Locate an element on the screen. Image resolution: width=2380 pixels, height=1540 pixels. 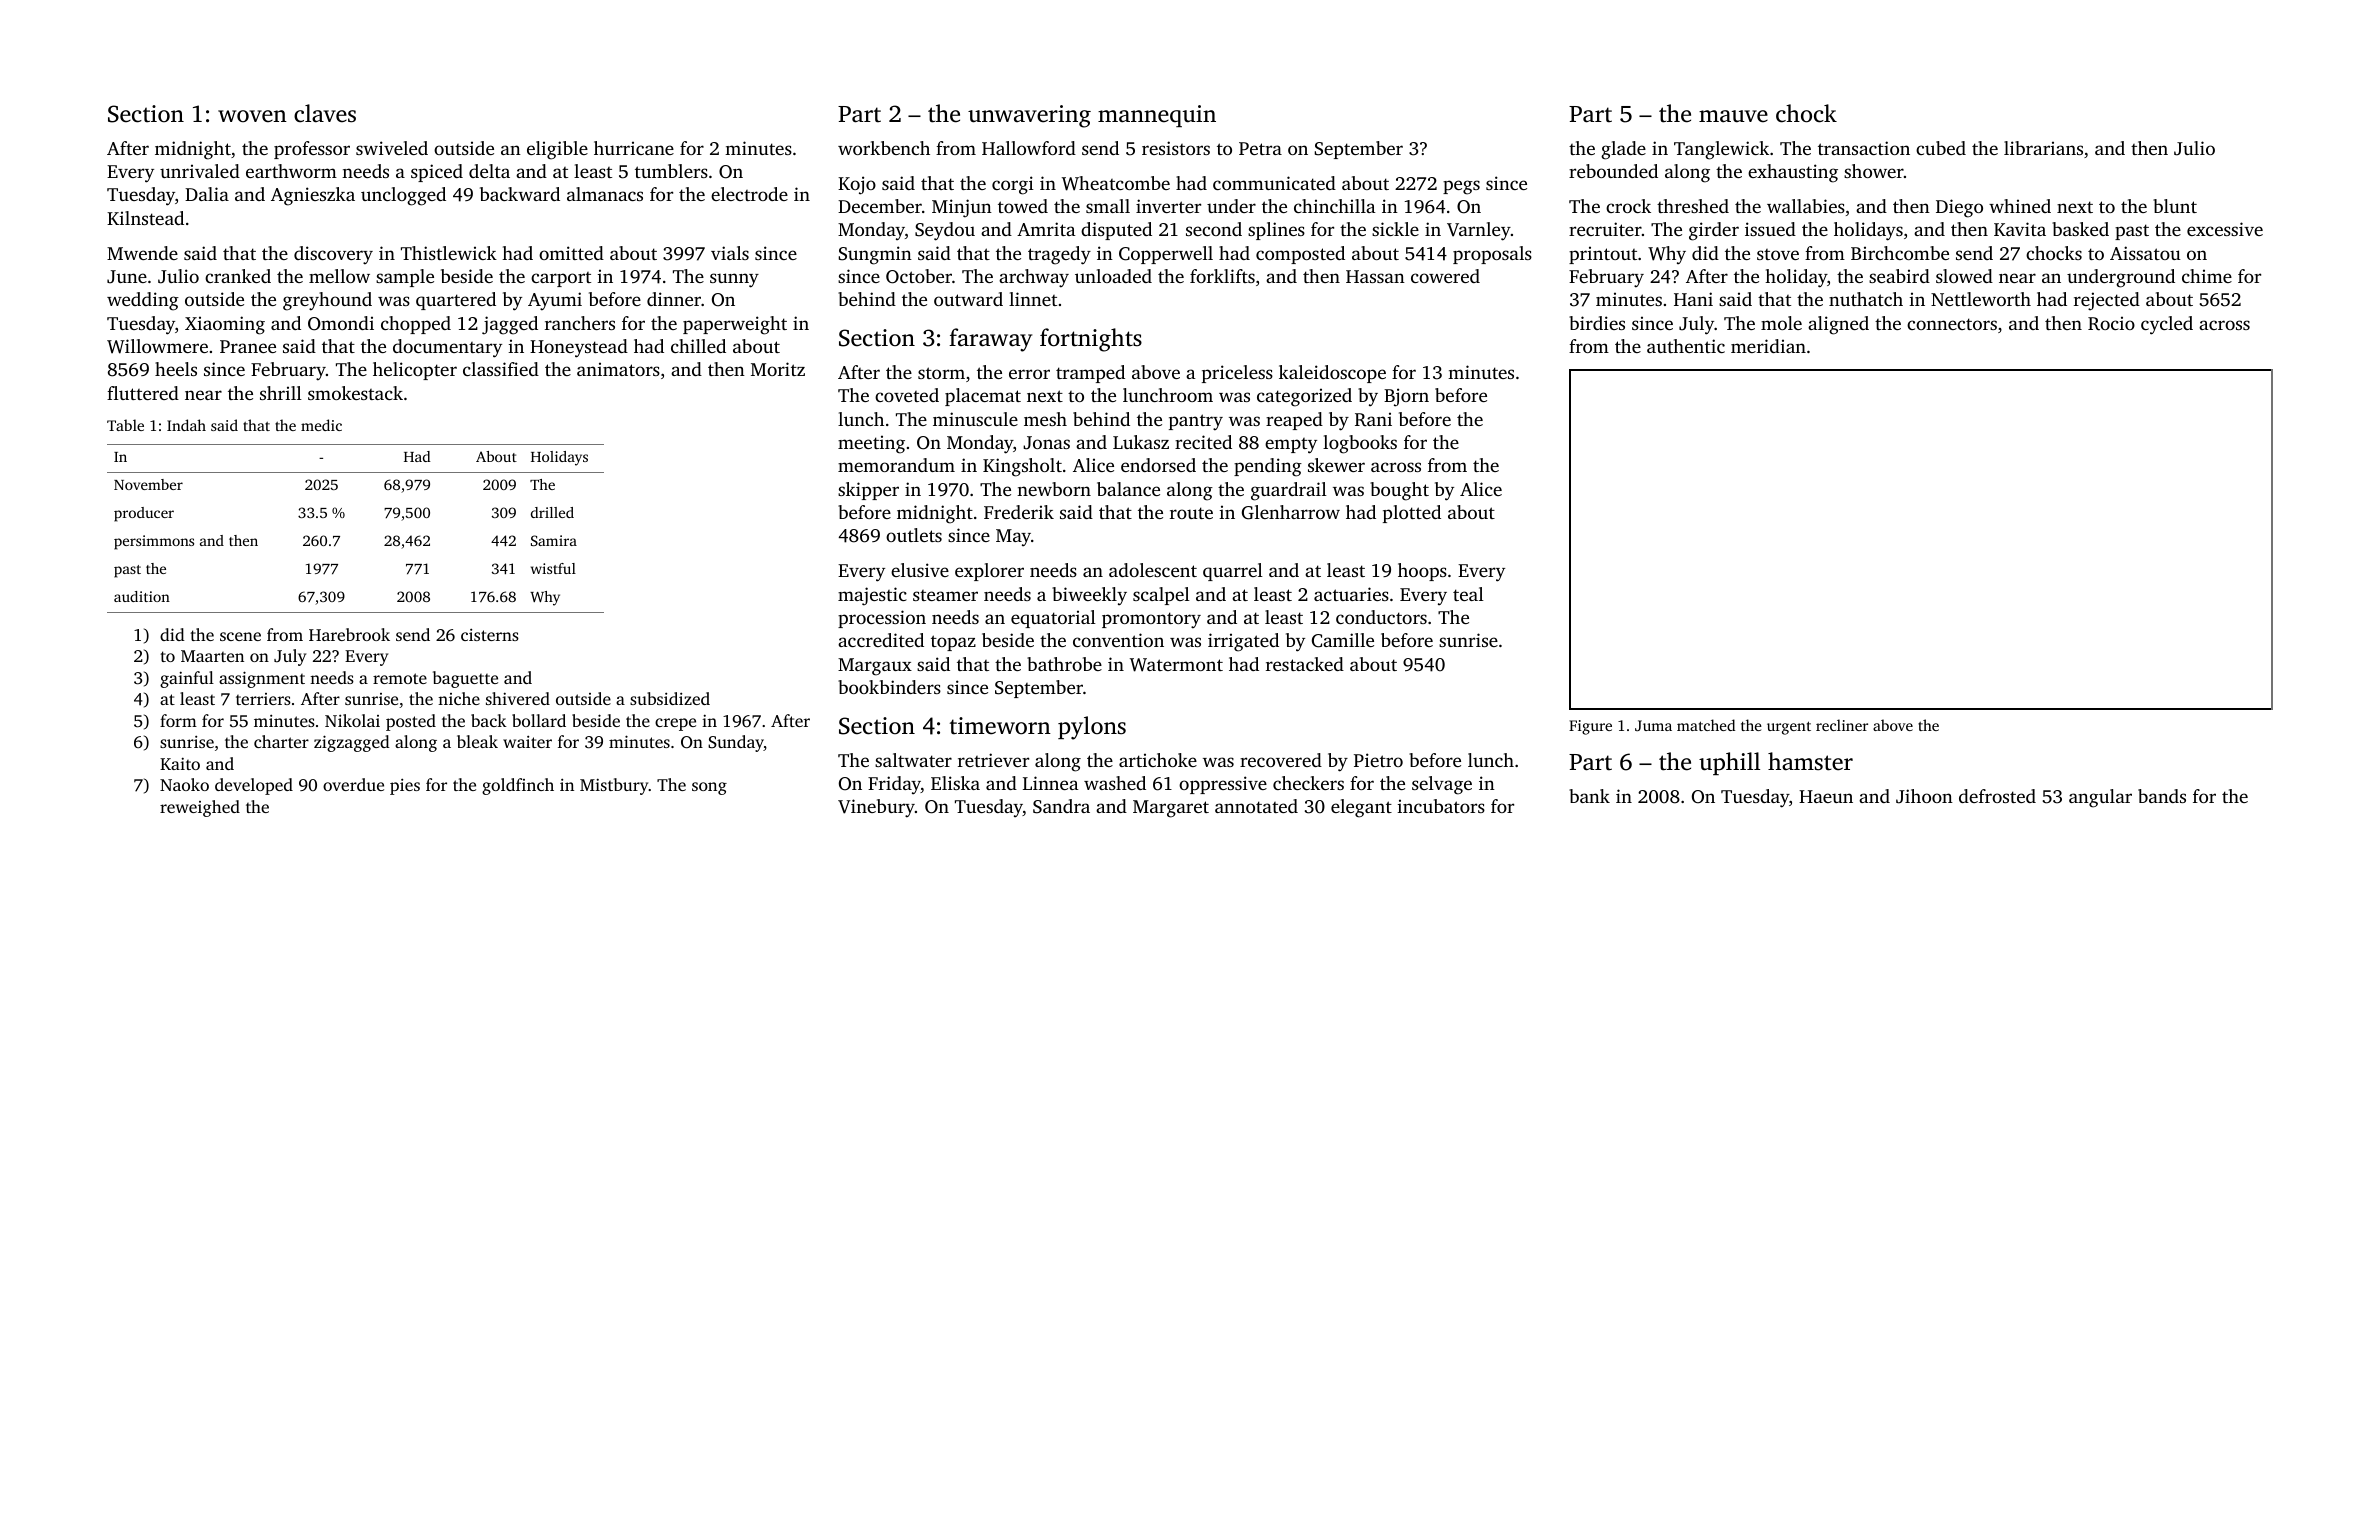
Hallowford is located at coordinates (1029, 148).
